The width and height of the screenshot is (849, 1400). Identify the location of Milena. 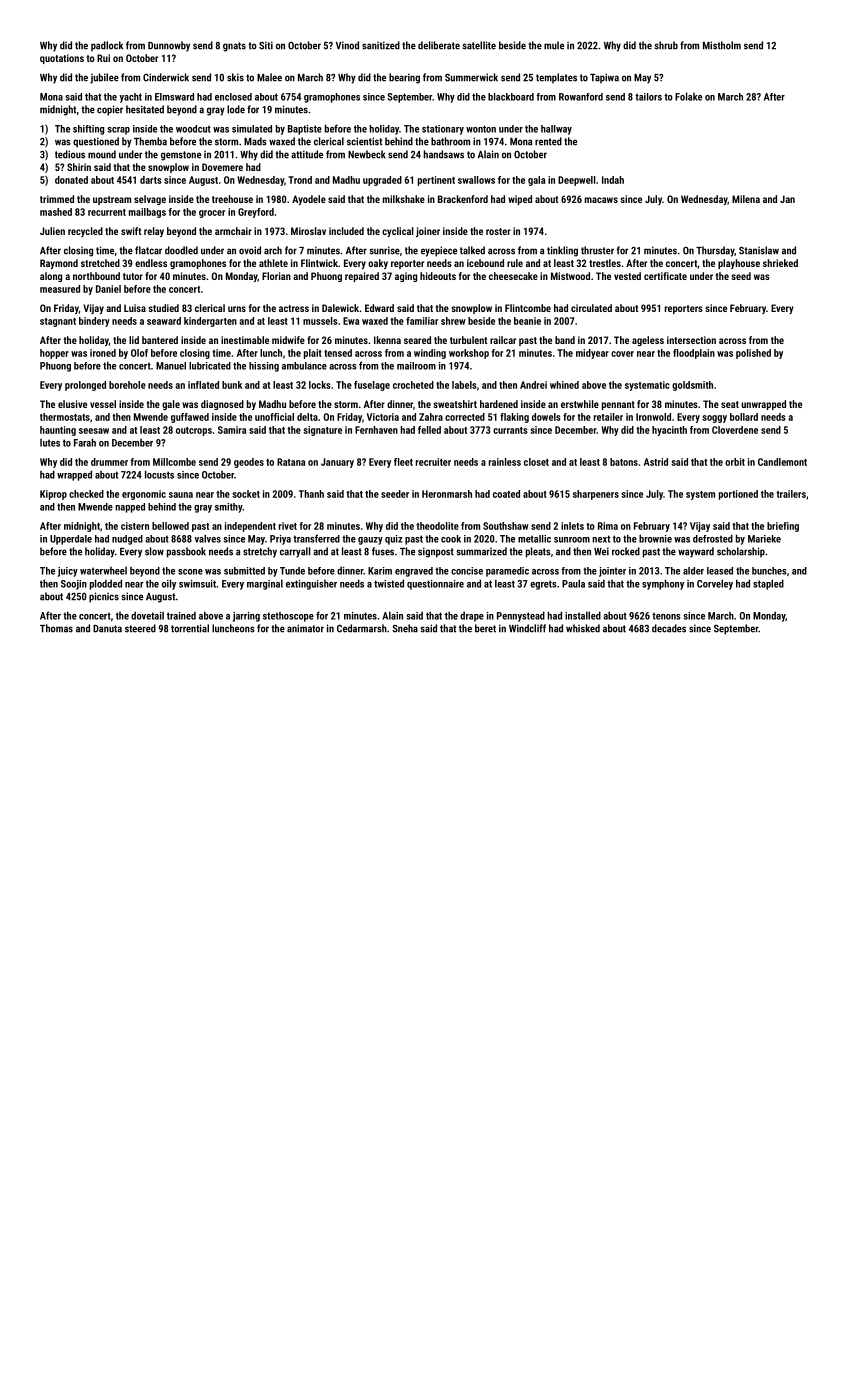
(746, 199).
